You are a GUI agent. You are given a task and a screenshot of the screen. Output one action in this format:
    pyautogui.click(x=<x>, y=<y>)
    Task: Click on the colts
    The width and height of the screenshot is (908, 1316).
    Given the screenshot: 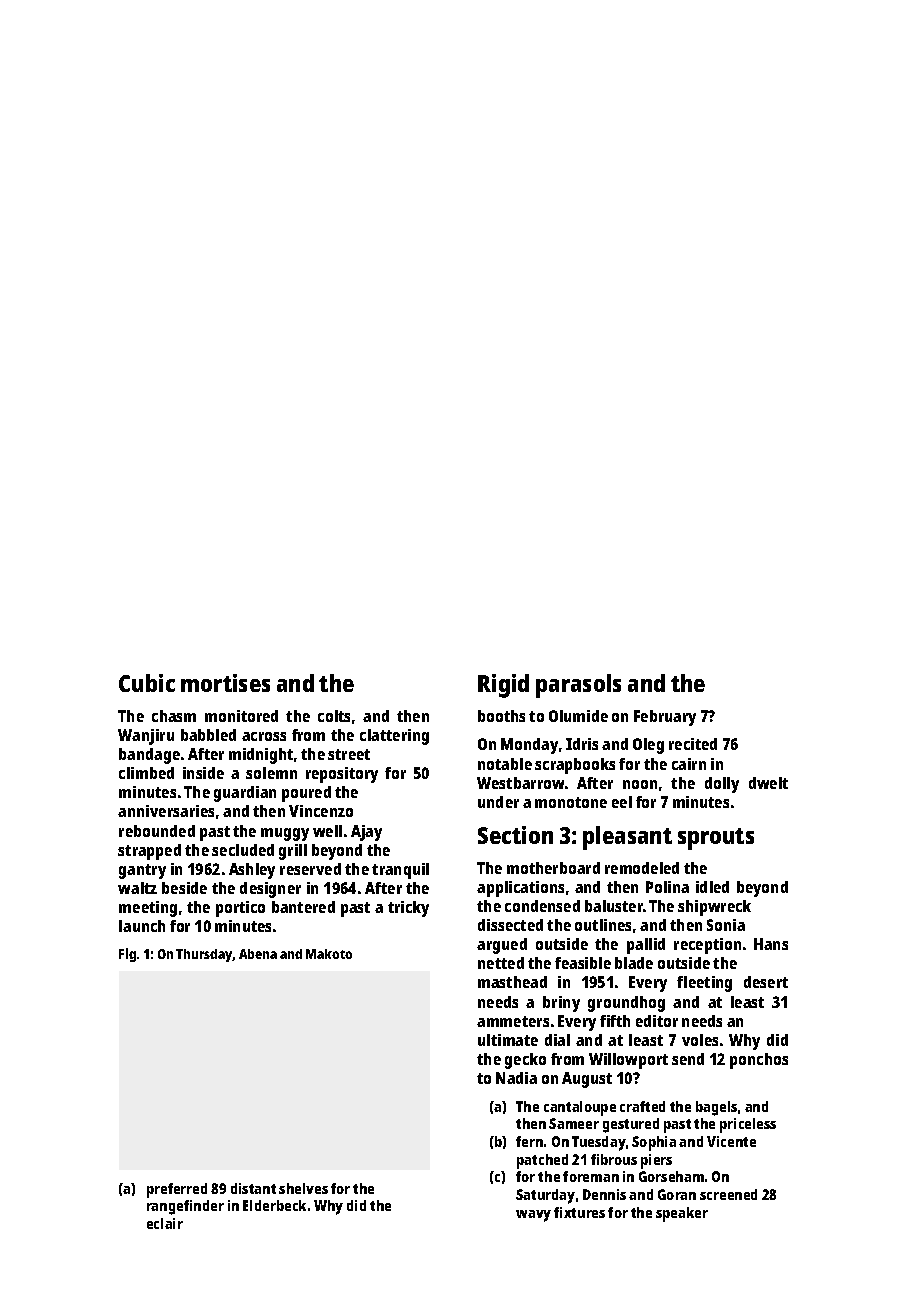 What is the action you would take?
    pyautogui.click(x=334, y=716)
